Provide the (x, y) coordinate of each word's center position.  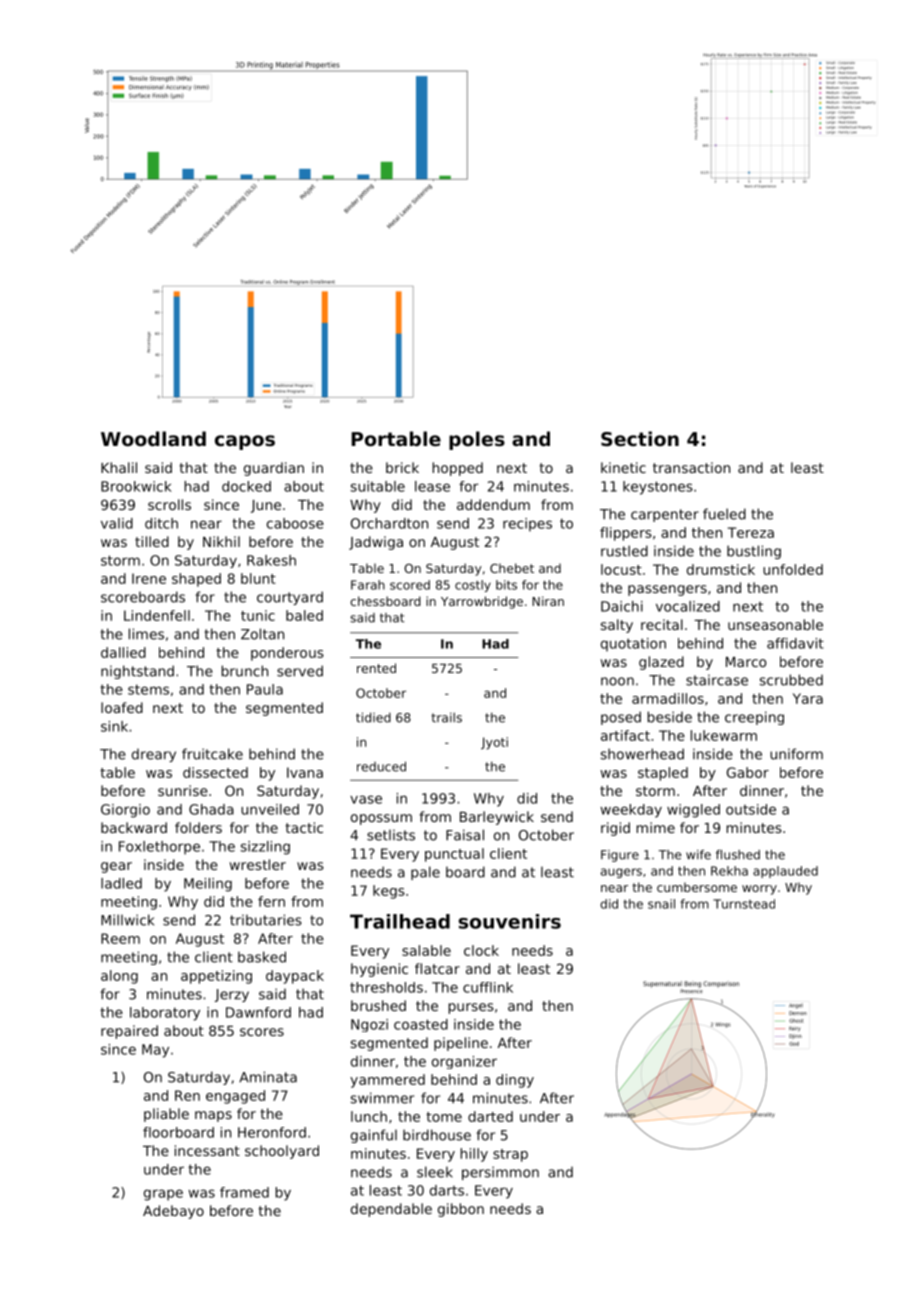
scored (410, 585)
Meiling (208, 885)
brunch (245, 671)
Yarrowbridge (482, 602)
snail (661, 904)
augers (621, 873)
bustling (754, 552)
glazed (661, 663)
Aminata (268, 1077)
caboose (295, 523)
